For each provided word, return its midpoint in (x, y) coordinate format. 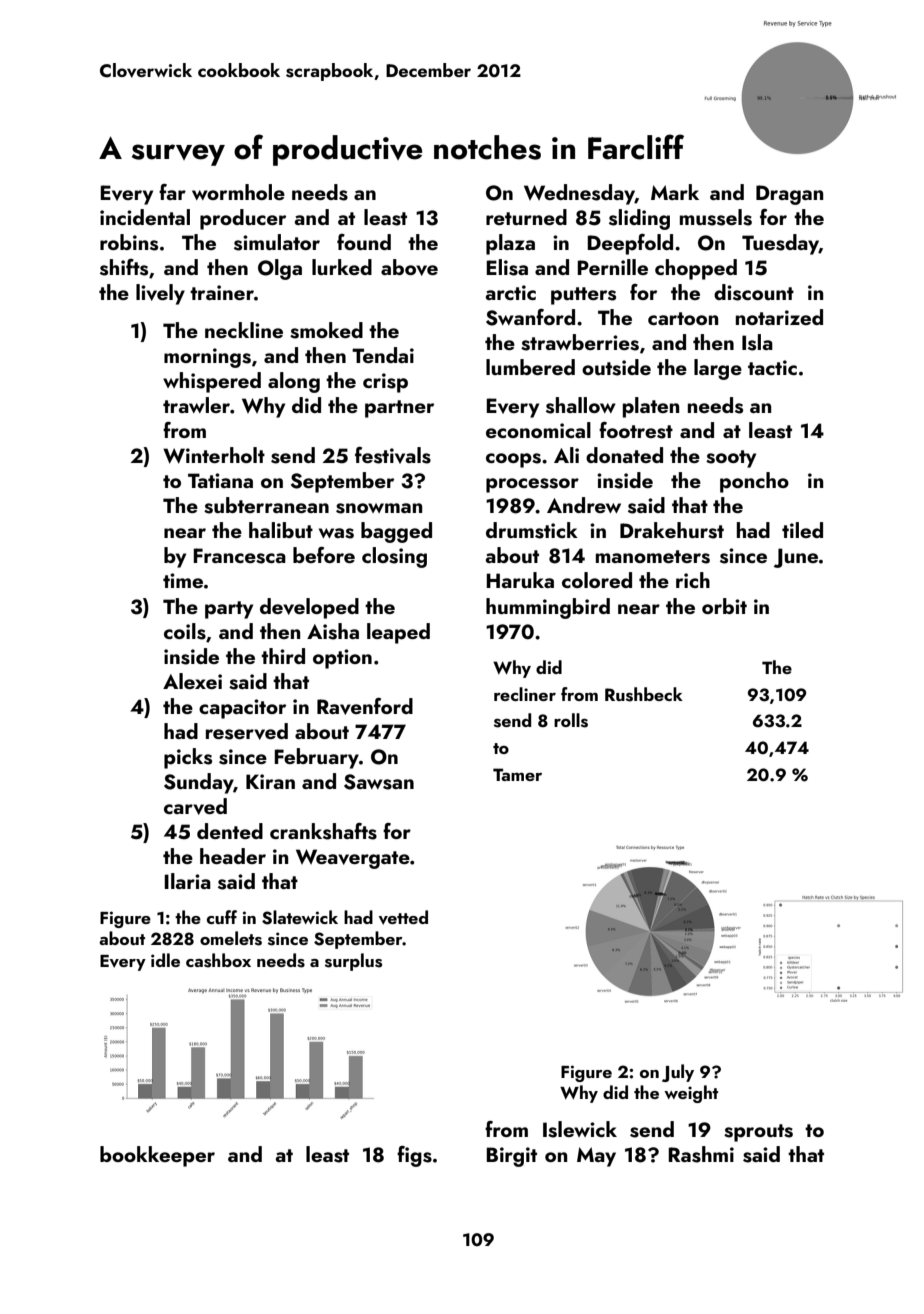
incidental (145, 217)
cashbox (218, 960)
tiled (802, 530)
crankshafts (323, 831)
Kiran (270, 781)
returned (526, 217)
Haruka (520, 580)
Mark (675, 192)
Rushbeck (644, 694)
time (183, 580)
